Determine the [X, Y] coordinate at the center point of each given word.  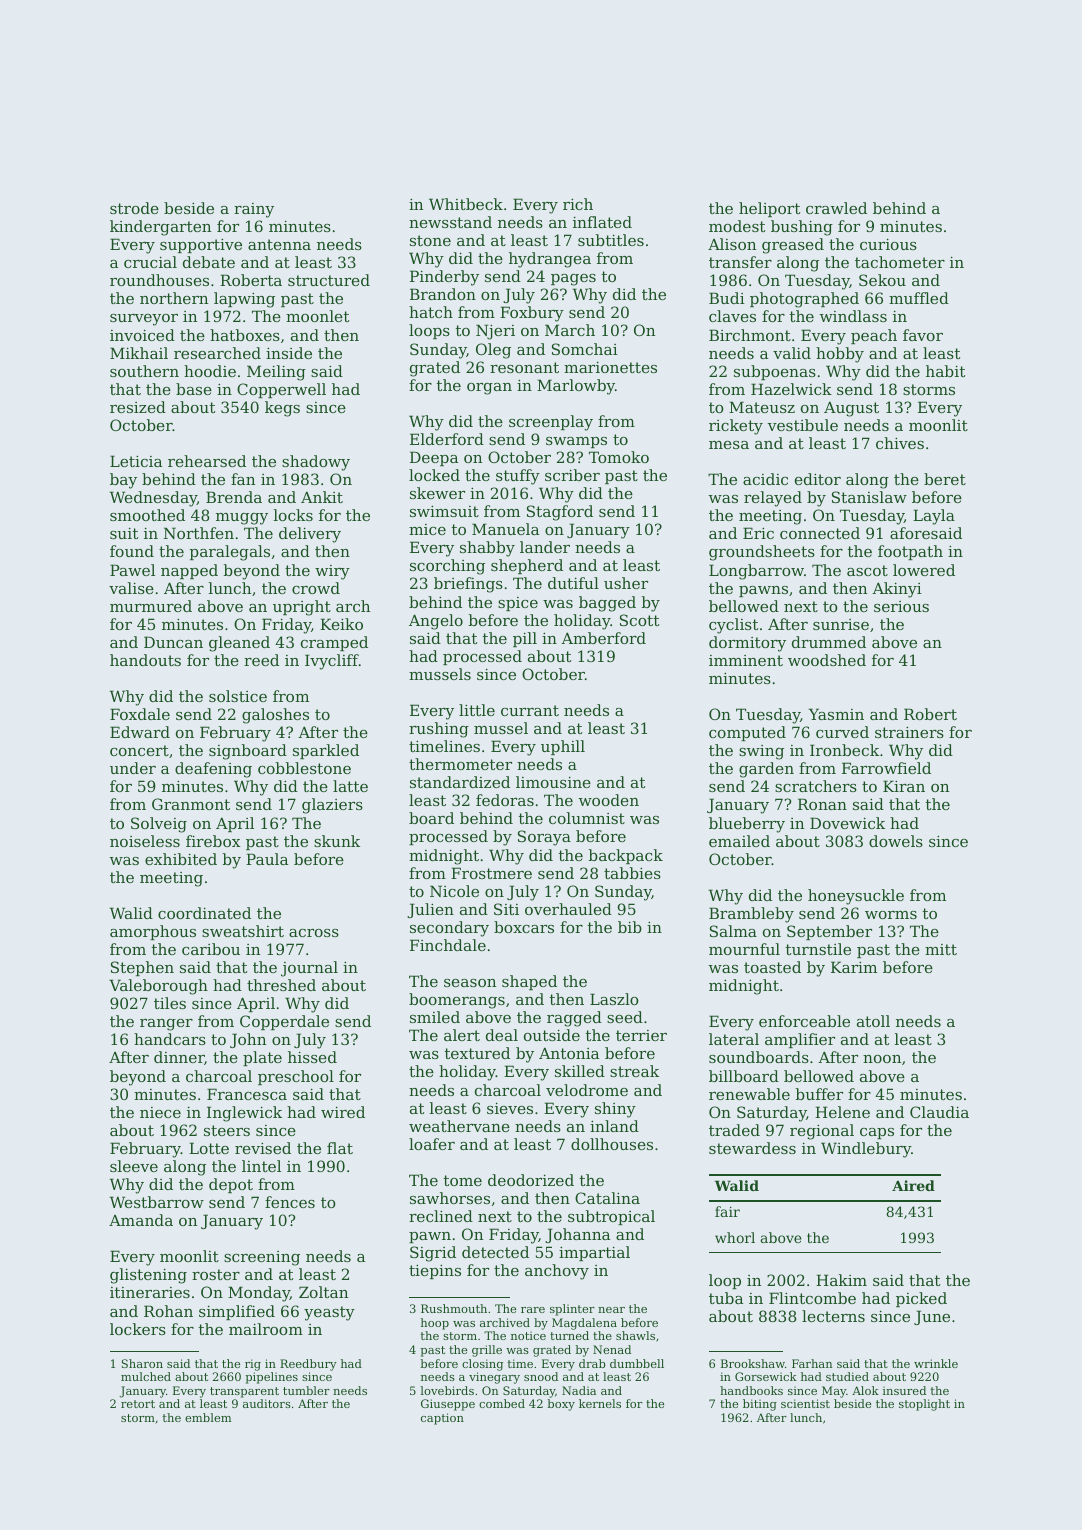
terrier [641, 1035]
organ [489, 389]
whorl [735, 1237]
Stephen [142, 968]
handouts [145, 660]
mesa [729, 445]
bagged [607, 604]
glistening [148, 1276]
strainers [909, 732]
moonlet [317, 316]
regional [822, 1132]
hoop [435, 1324]
